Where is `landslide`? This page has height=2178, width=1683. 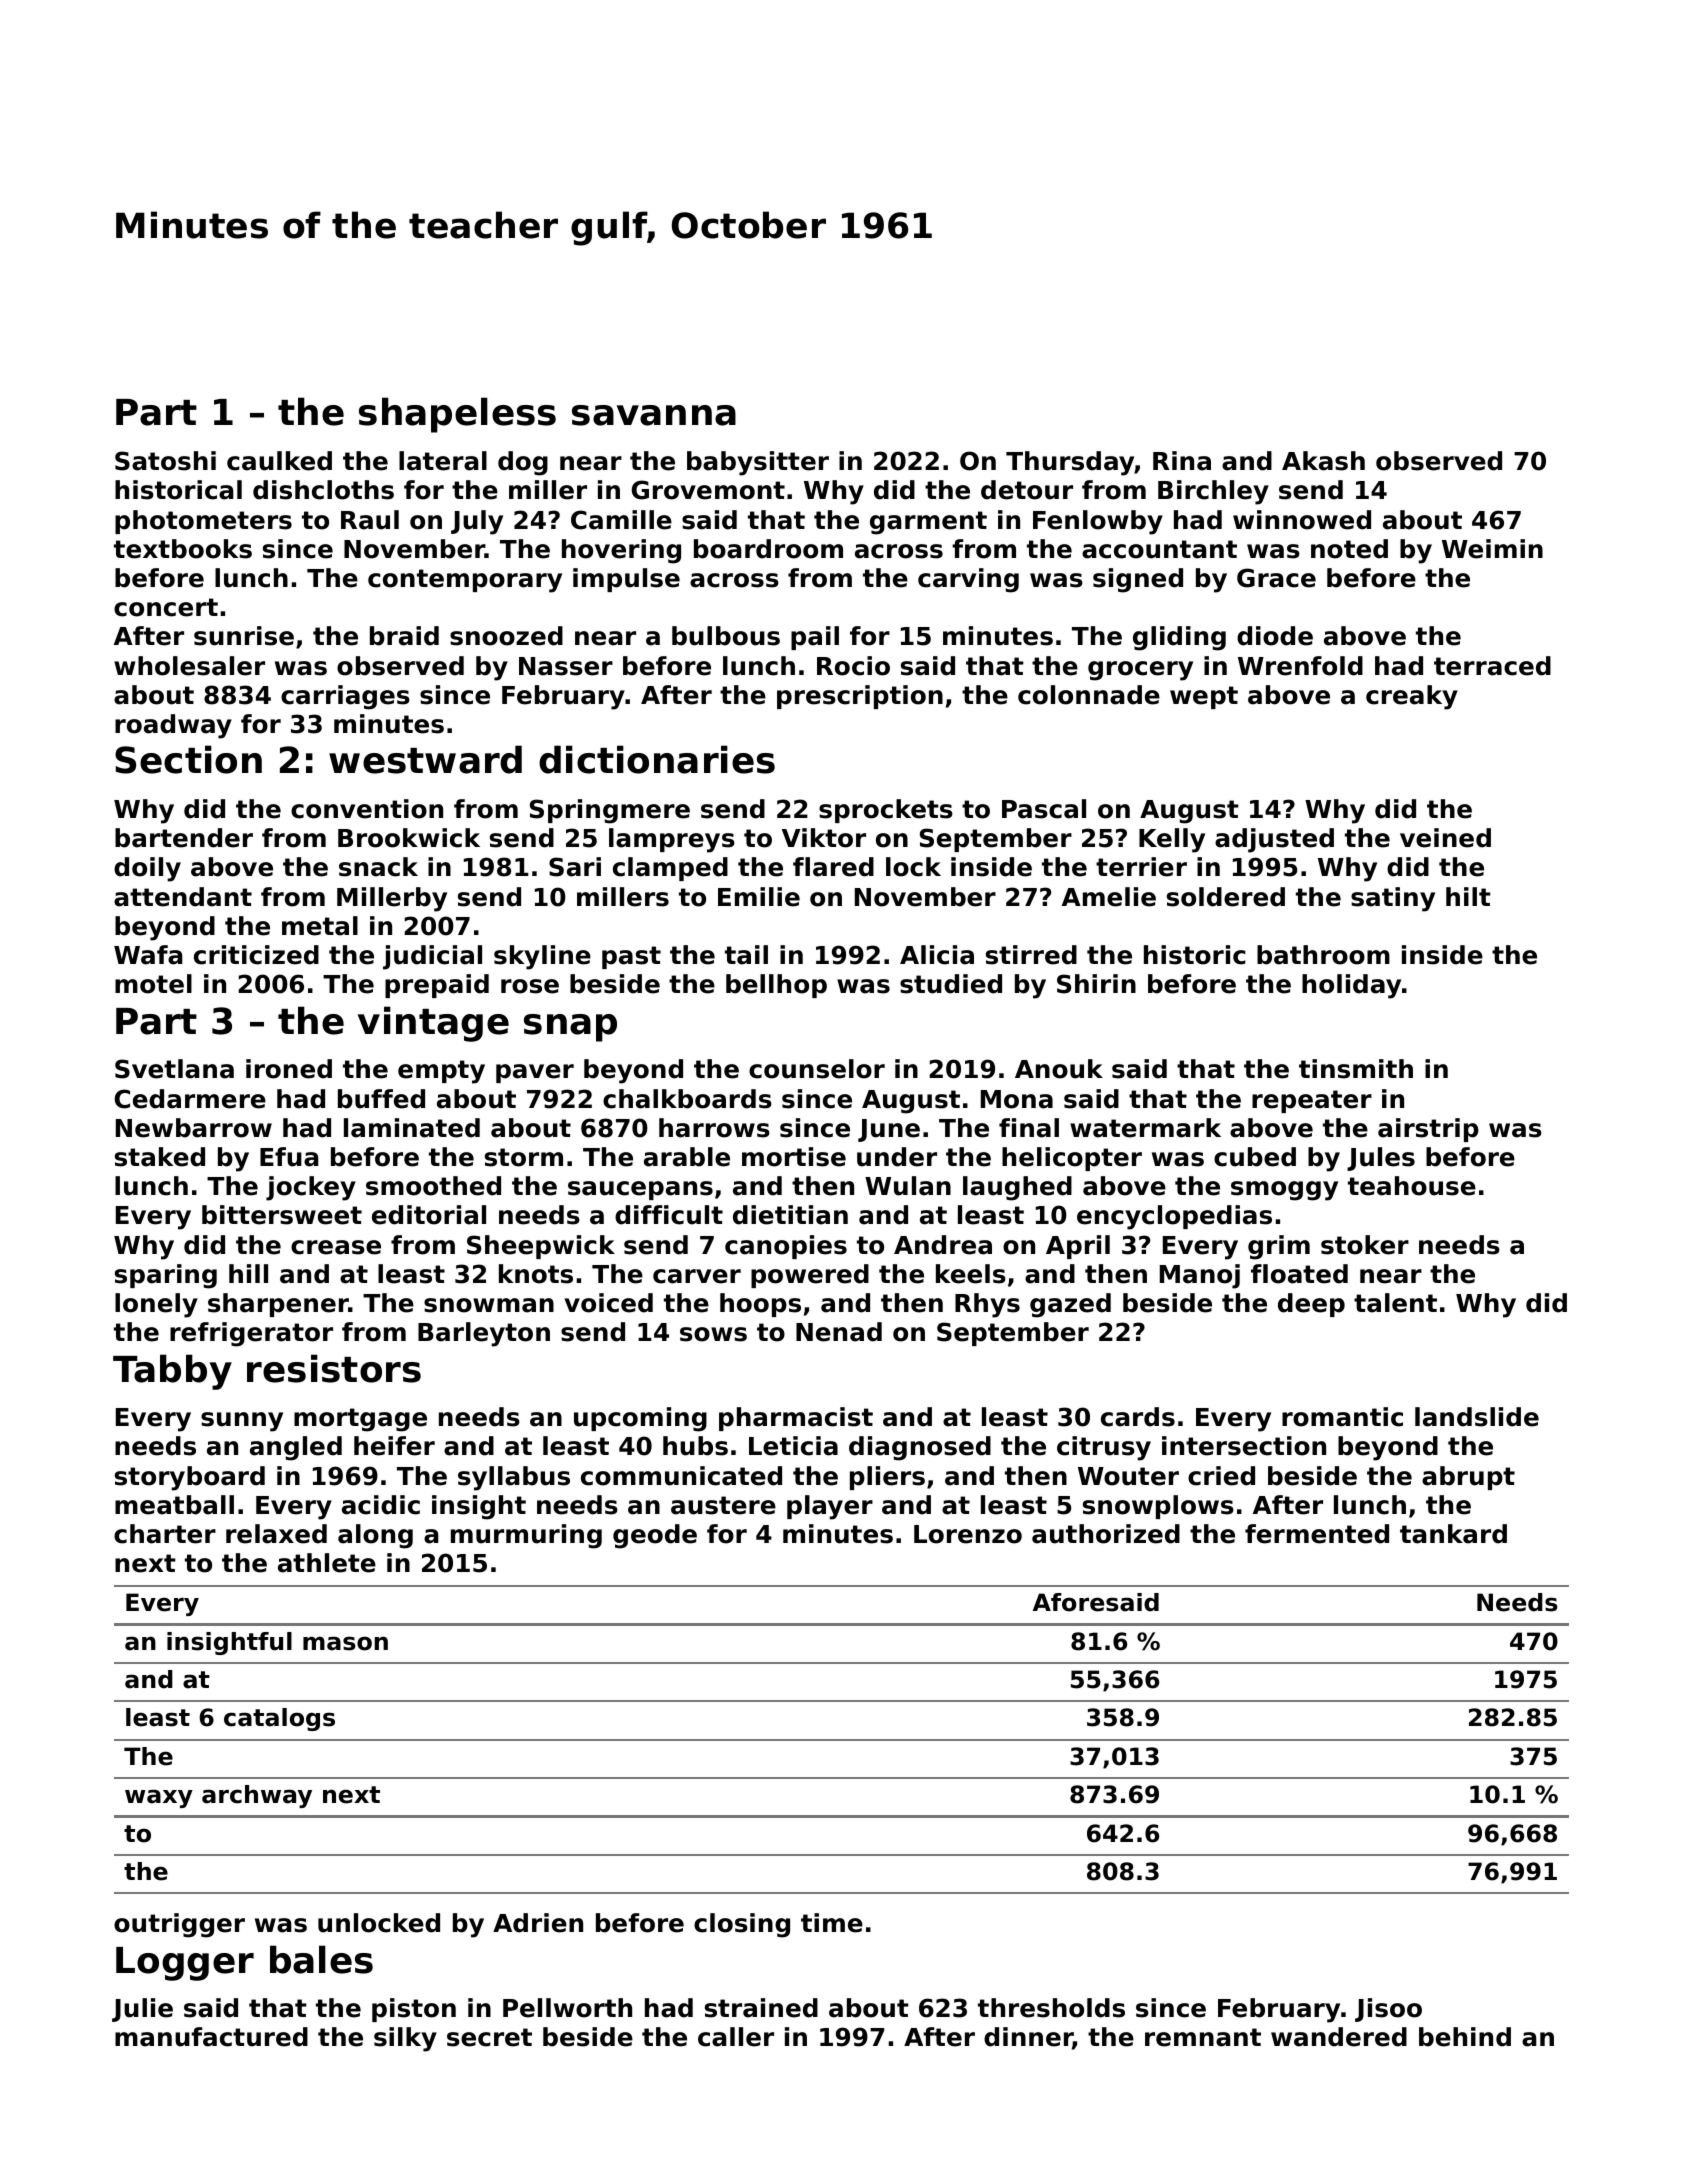 landslide is located at coordinates (1477, 1417).
